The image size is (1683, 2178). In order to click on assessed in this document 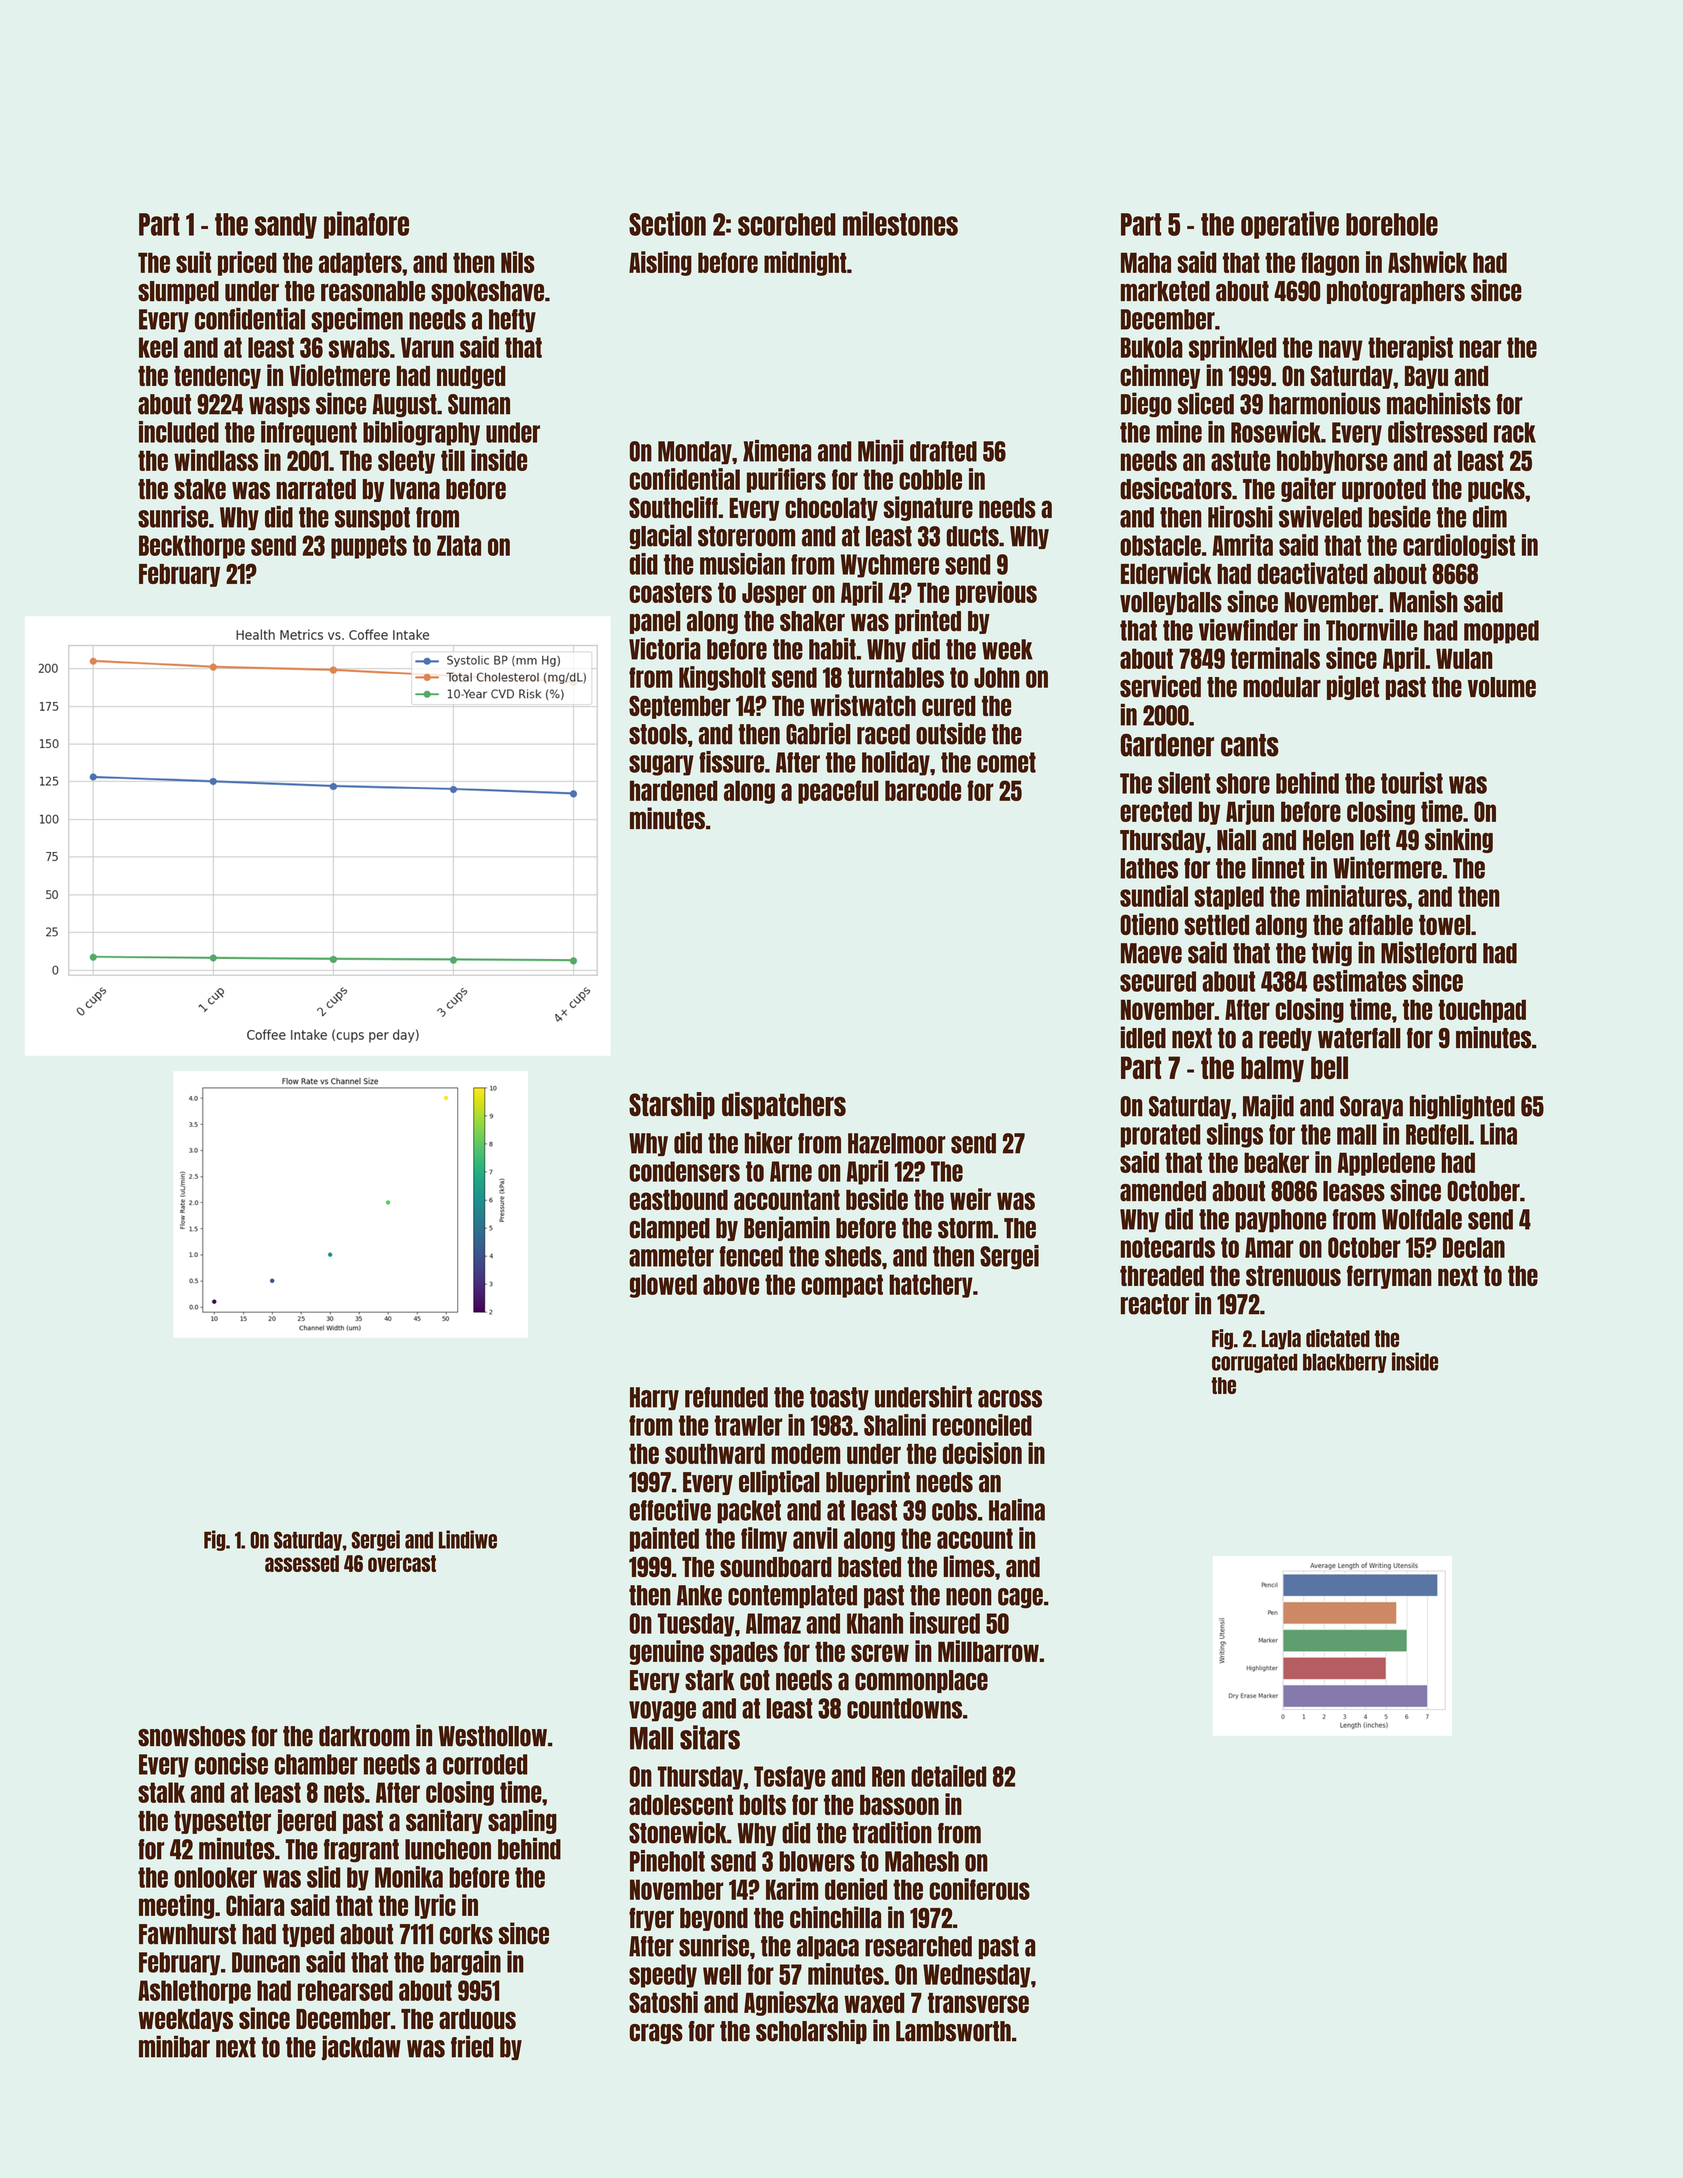, I will do `click(302, 1563)`.
